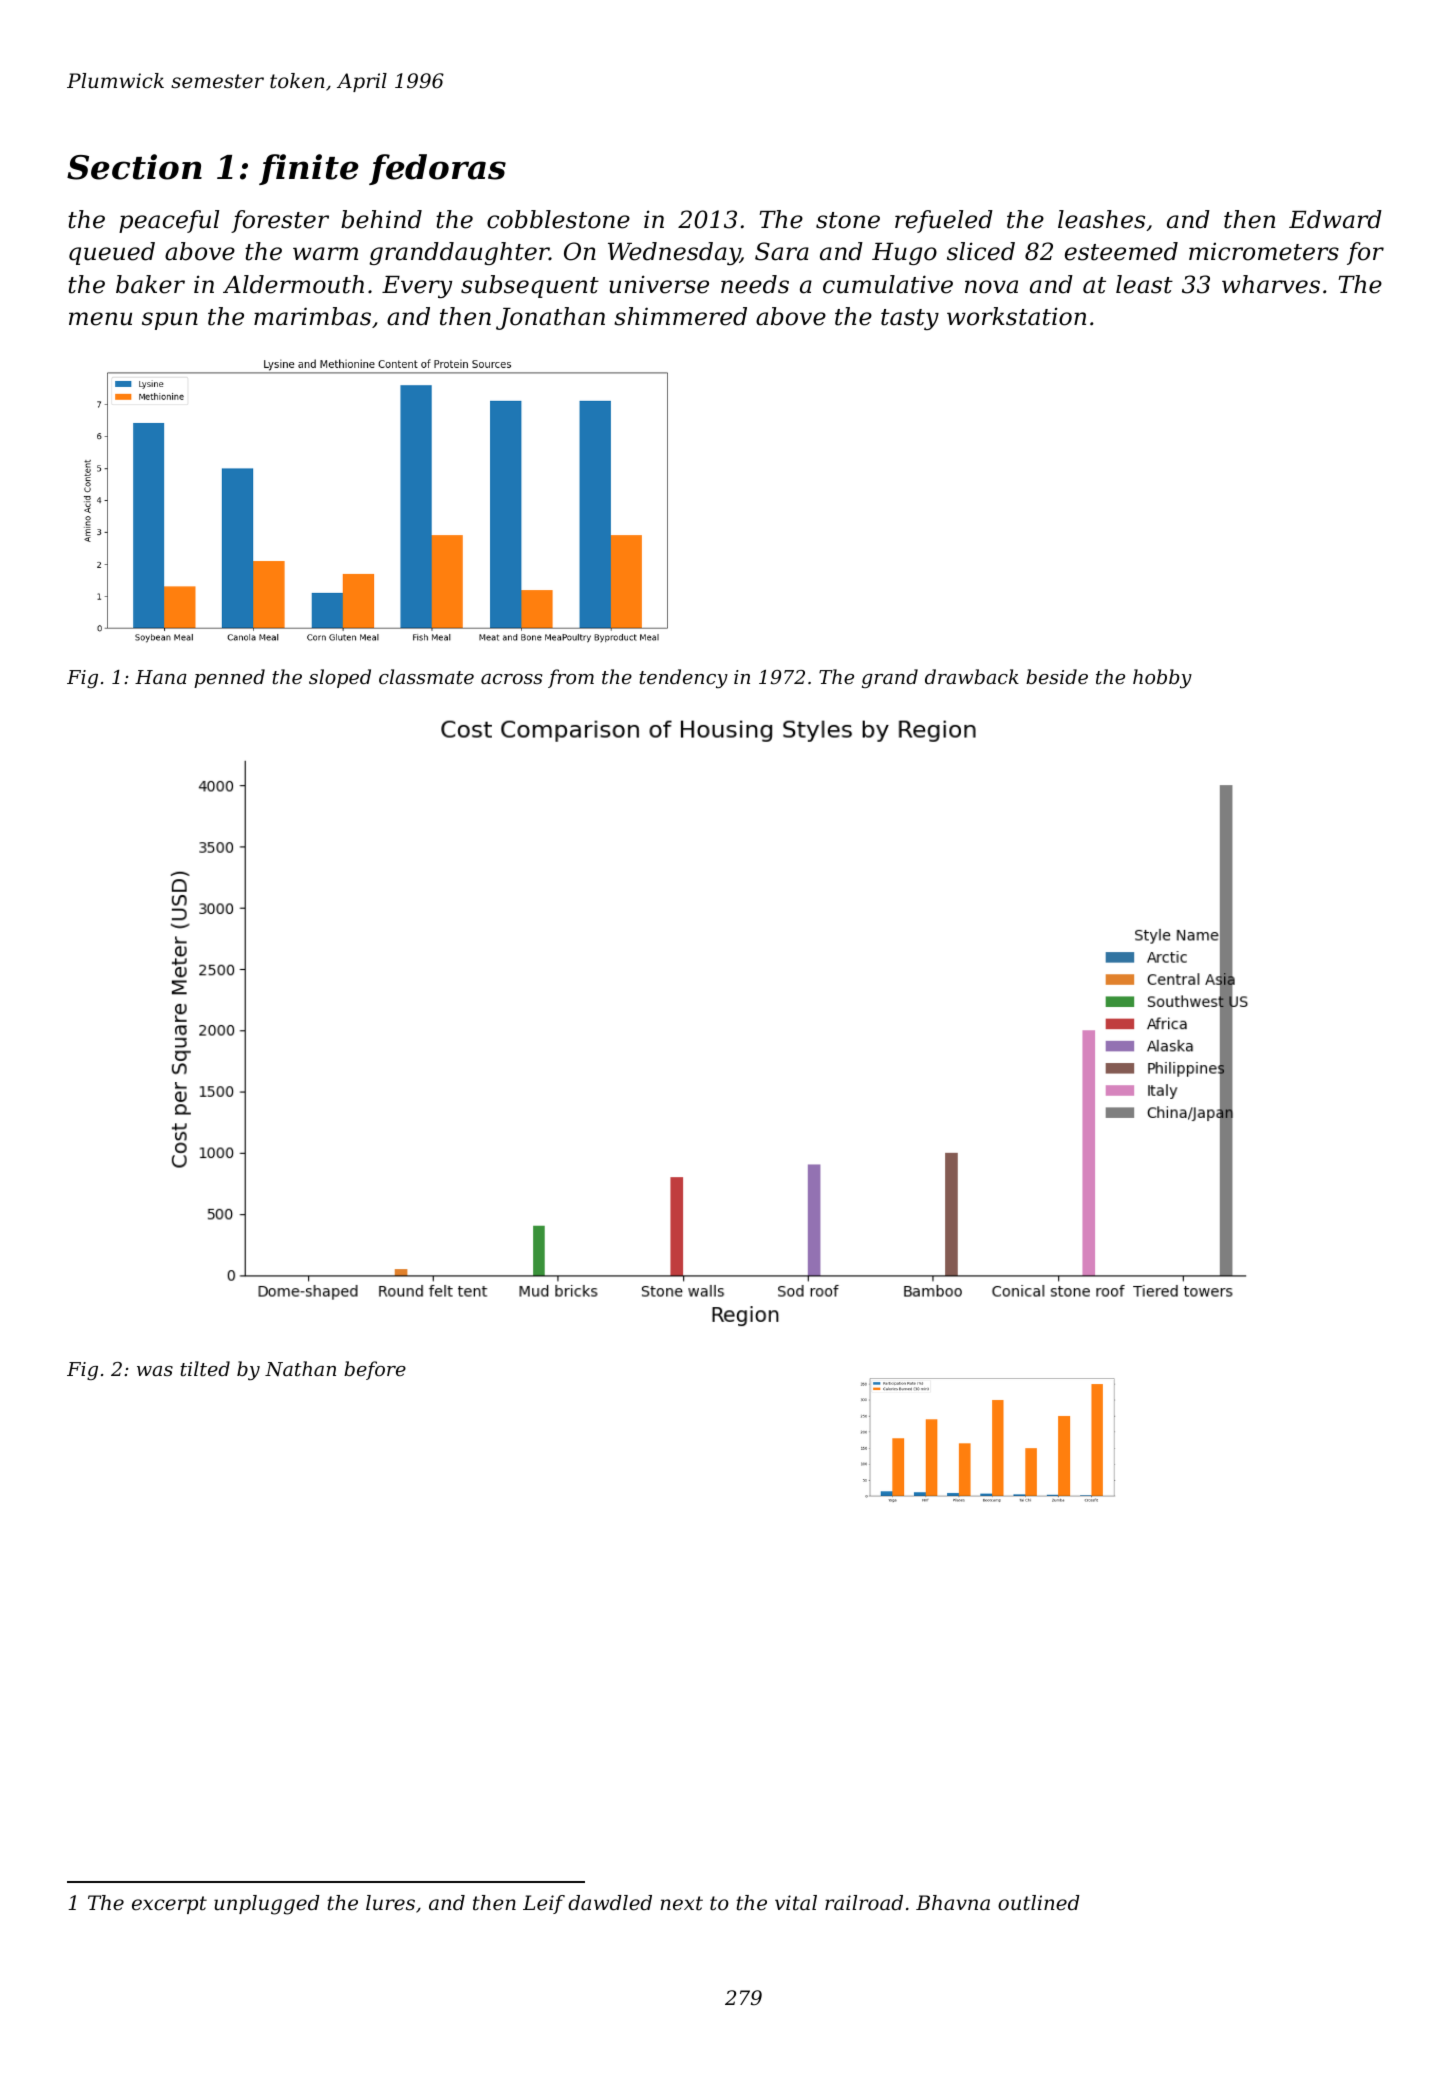 The width and height of the screenshot is (1450, 2100). I want to click on railroad, so click(864, 1903).
